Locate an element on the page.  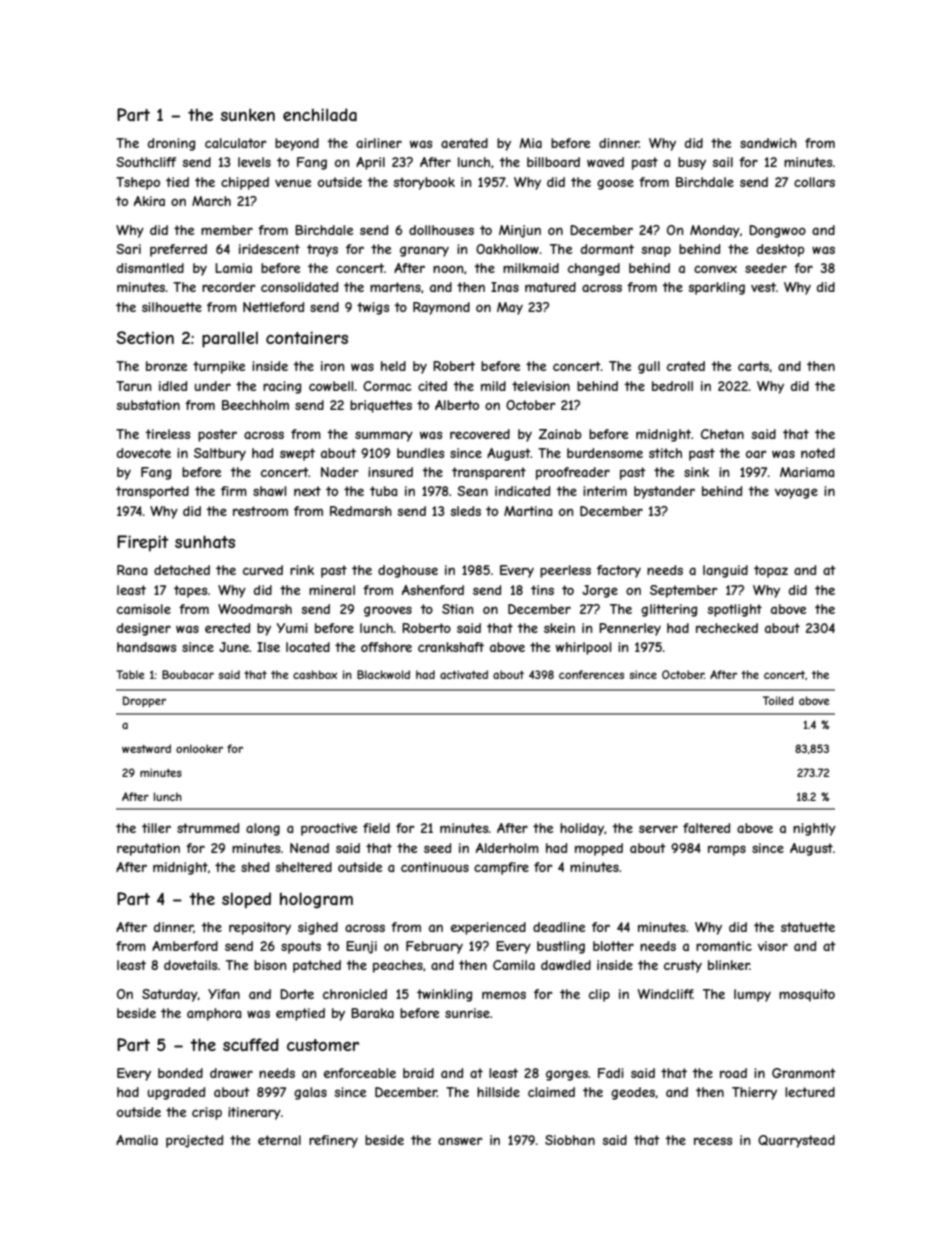
projected is located at coordinates (194, 1141).
